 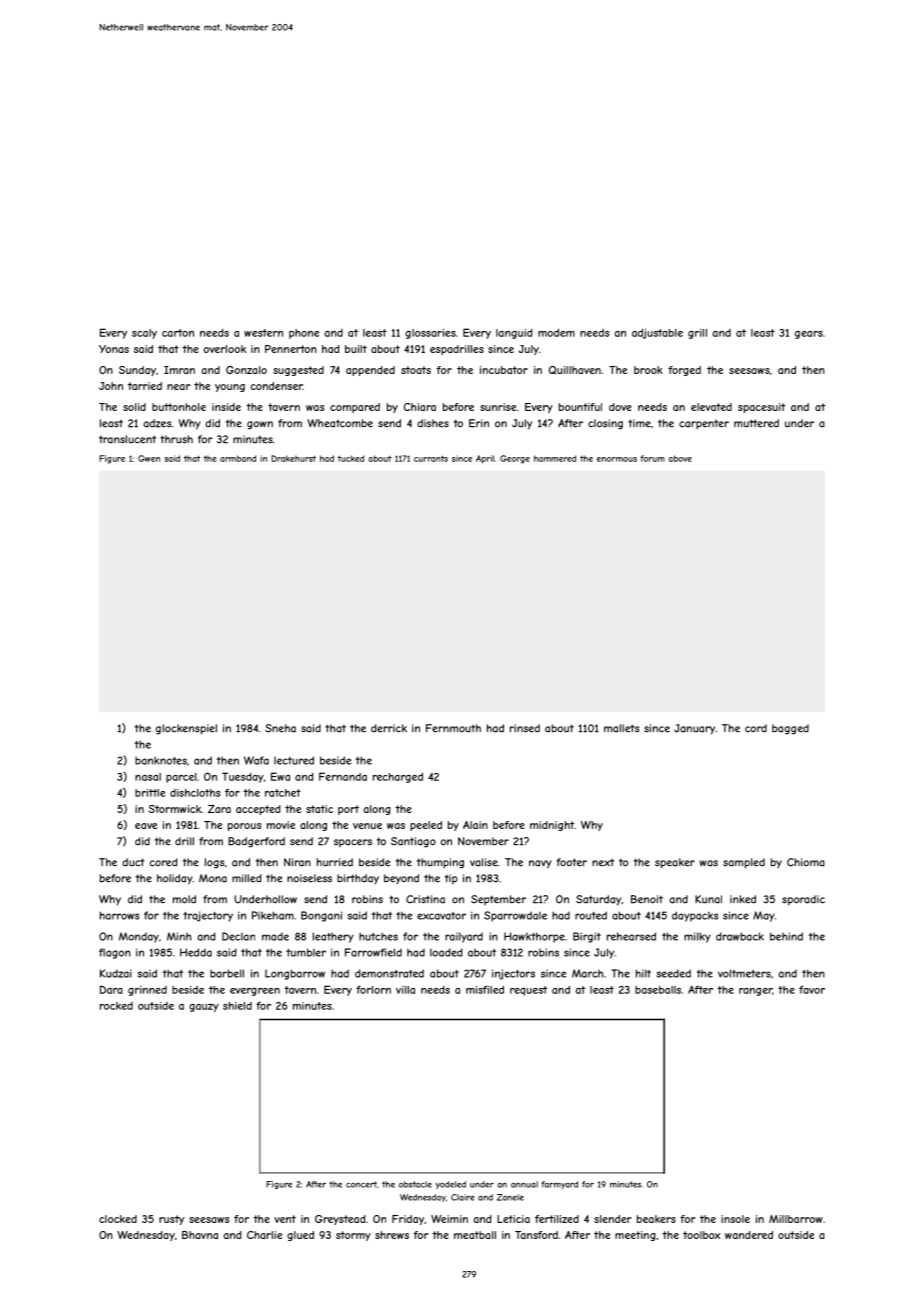 What do you see at coordinates (694, 729) in the page?
I see `January` at bounding box center [694, 729].
